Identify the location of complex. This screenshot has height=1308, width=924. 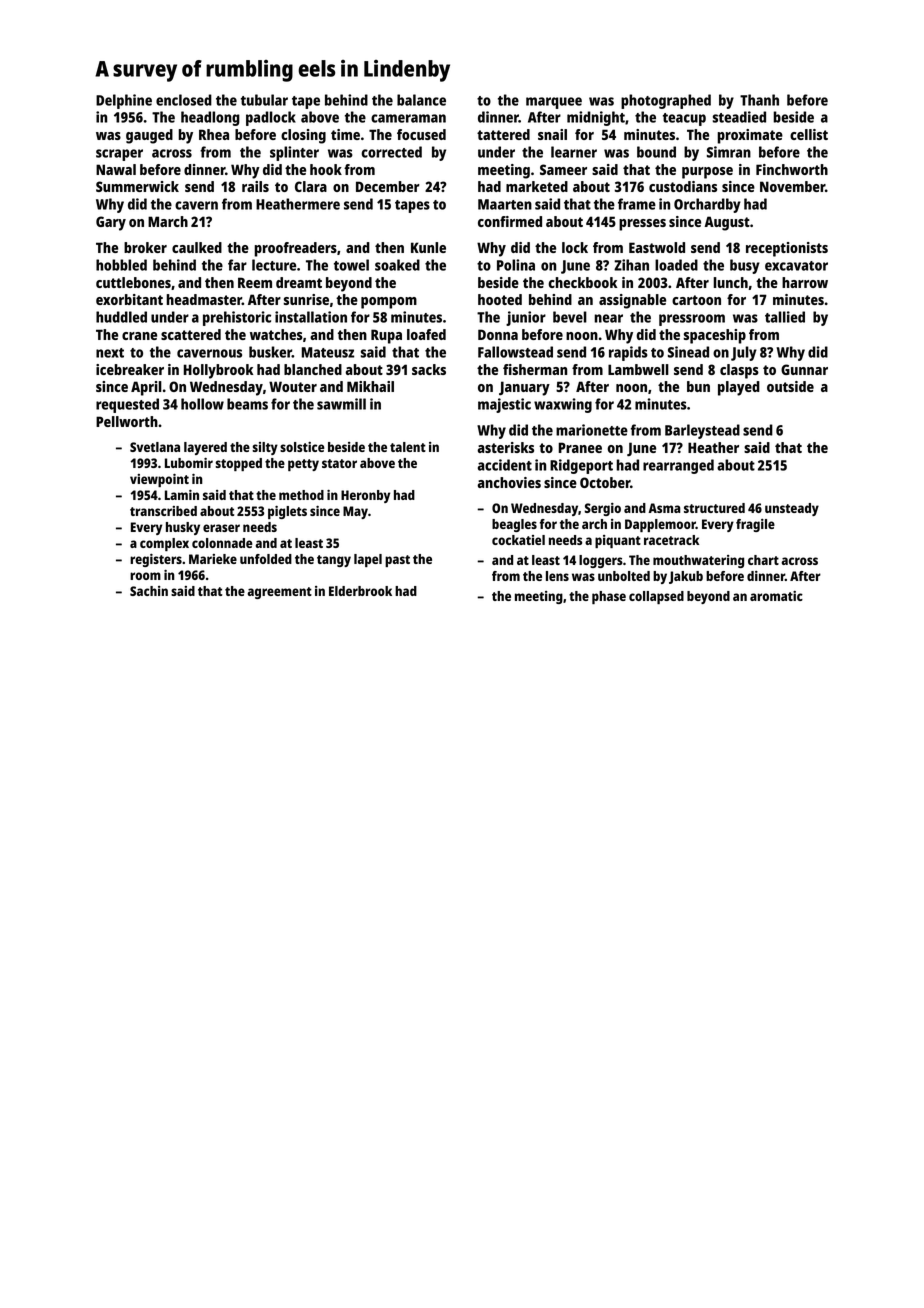
(164, 544).
